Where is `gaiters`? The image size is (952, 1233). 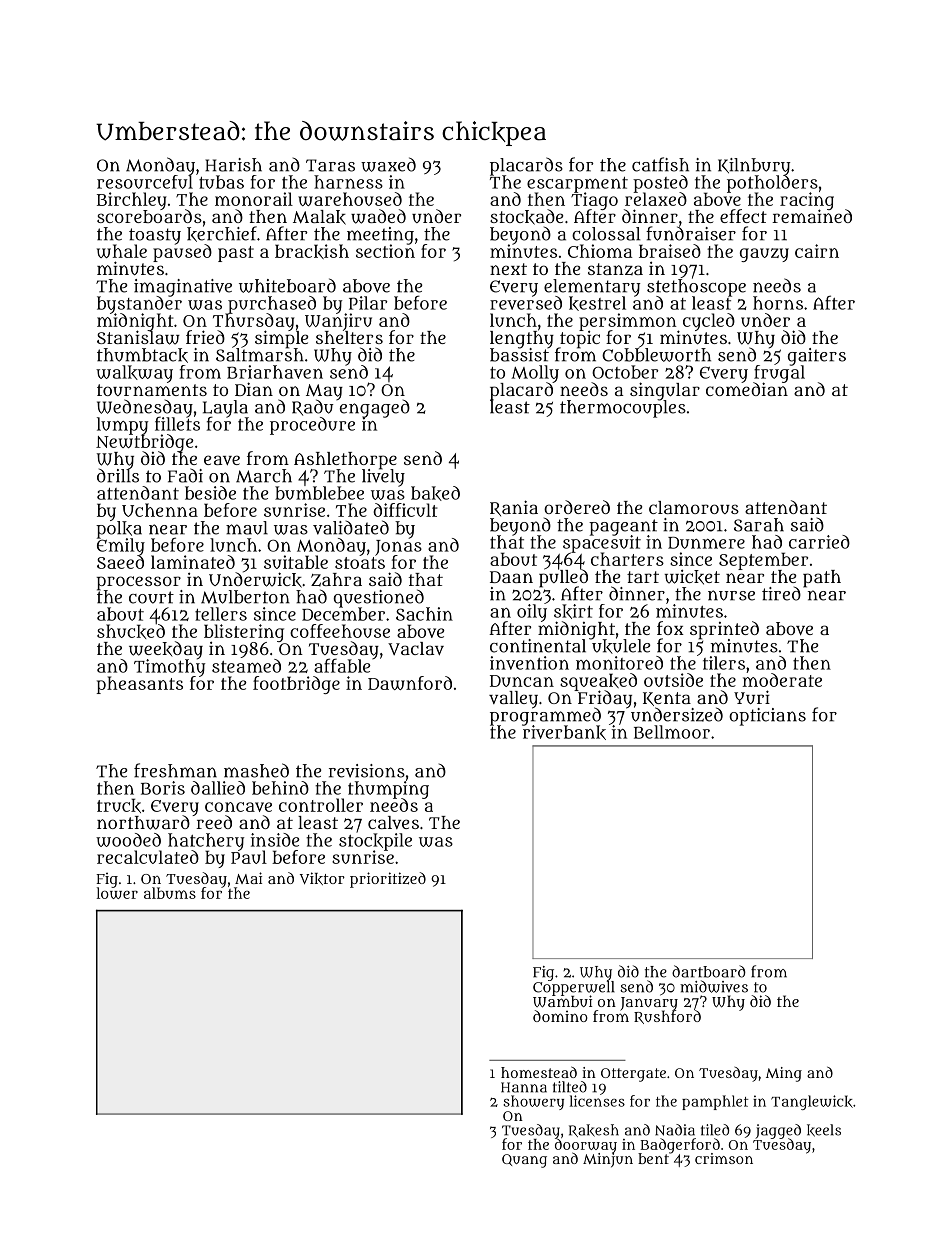
gaiters is located at coordinates (817, 357).
